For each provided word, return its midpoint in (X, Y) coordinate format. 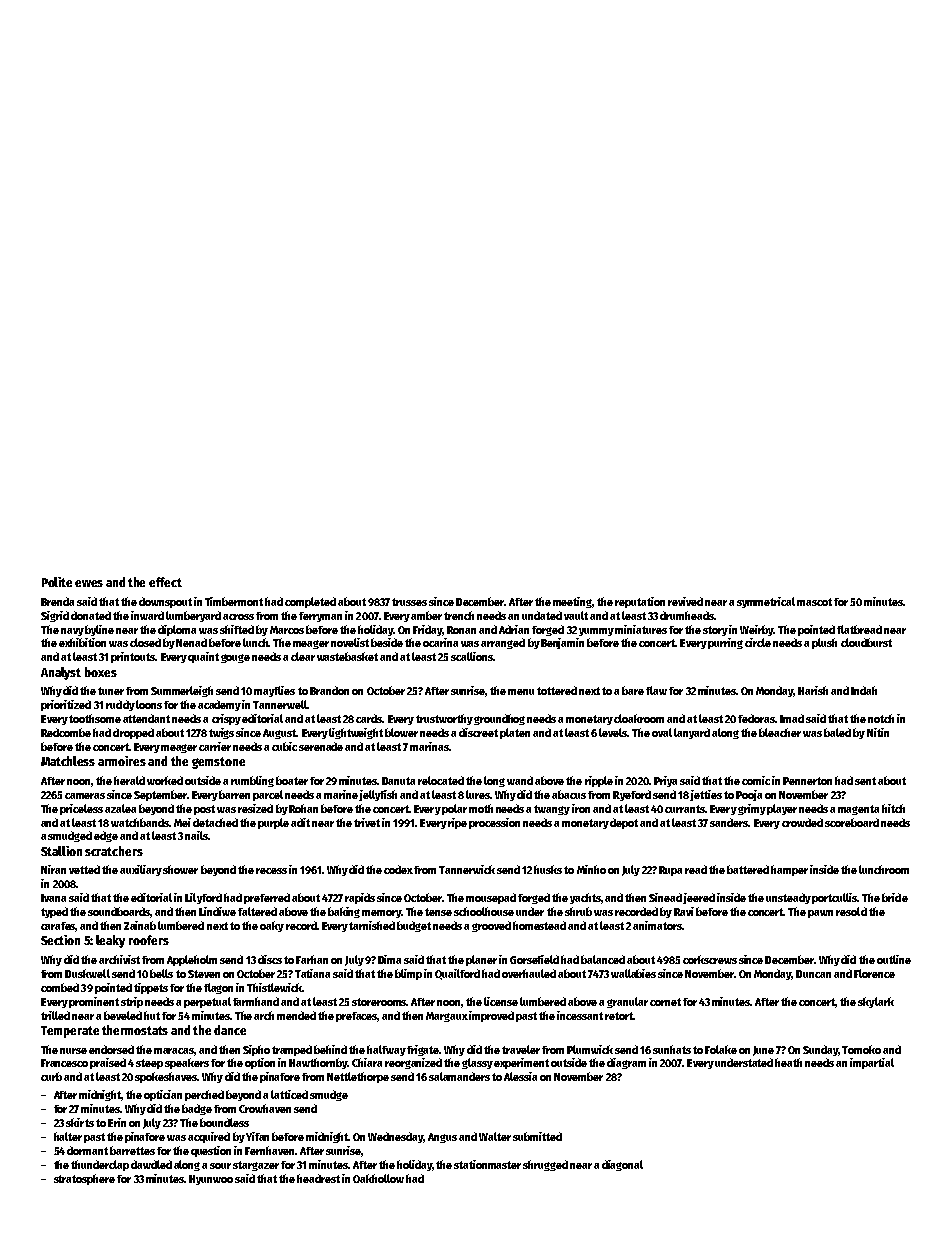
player (782, 809)
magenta (858, 810)
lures (478, 794)
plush (824, 643)
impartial (872, 1063)
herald (129, 780)
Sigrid (55, 616)
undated (542, 615)
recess (271, 871)
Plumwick (590, 1049)
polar (454, 809)
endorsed (111, 1049)
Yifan (257, 1136)
